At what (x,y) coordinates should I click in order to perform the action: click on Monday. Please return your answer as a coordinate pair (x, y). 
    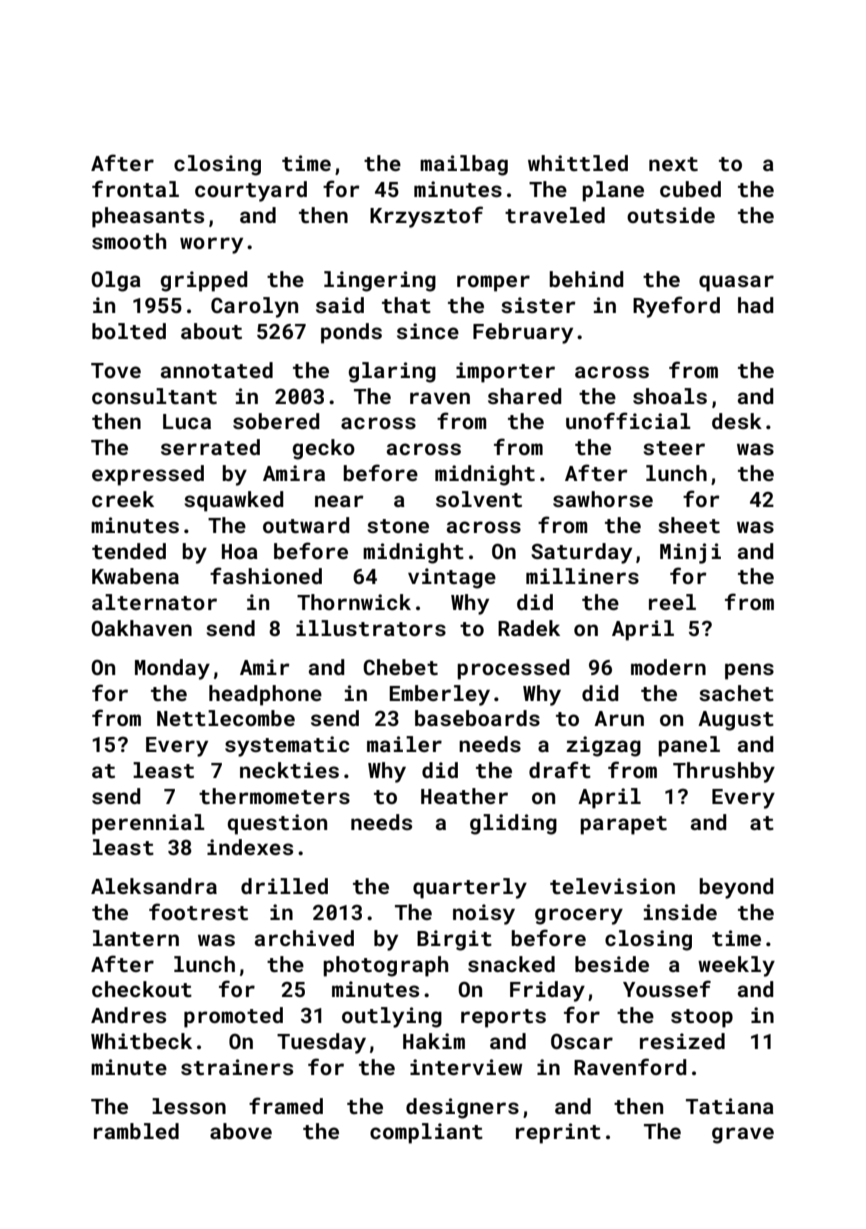
    Looking at the image, I should click on (172, 669).
